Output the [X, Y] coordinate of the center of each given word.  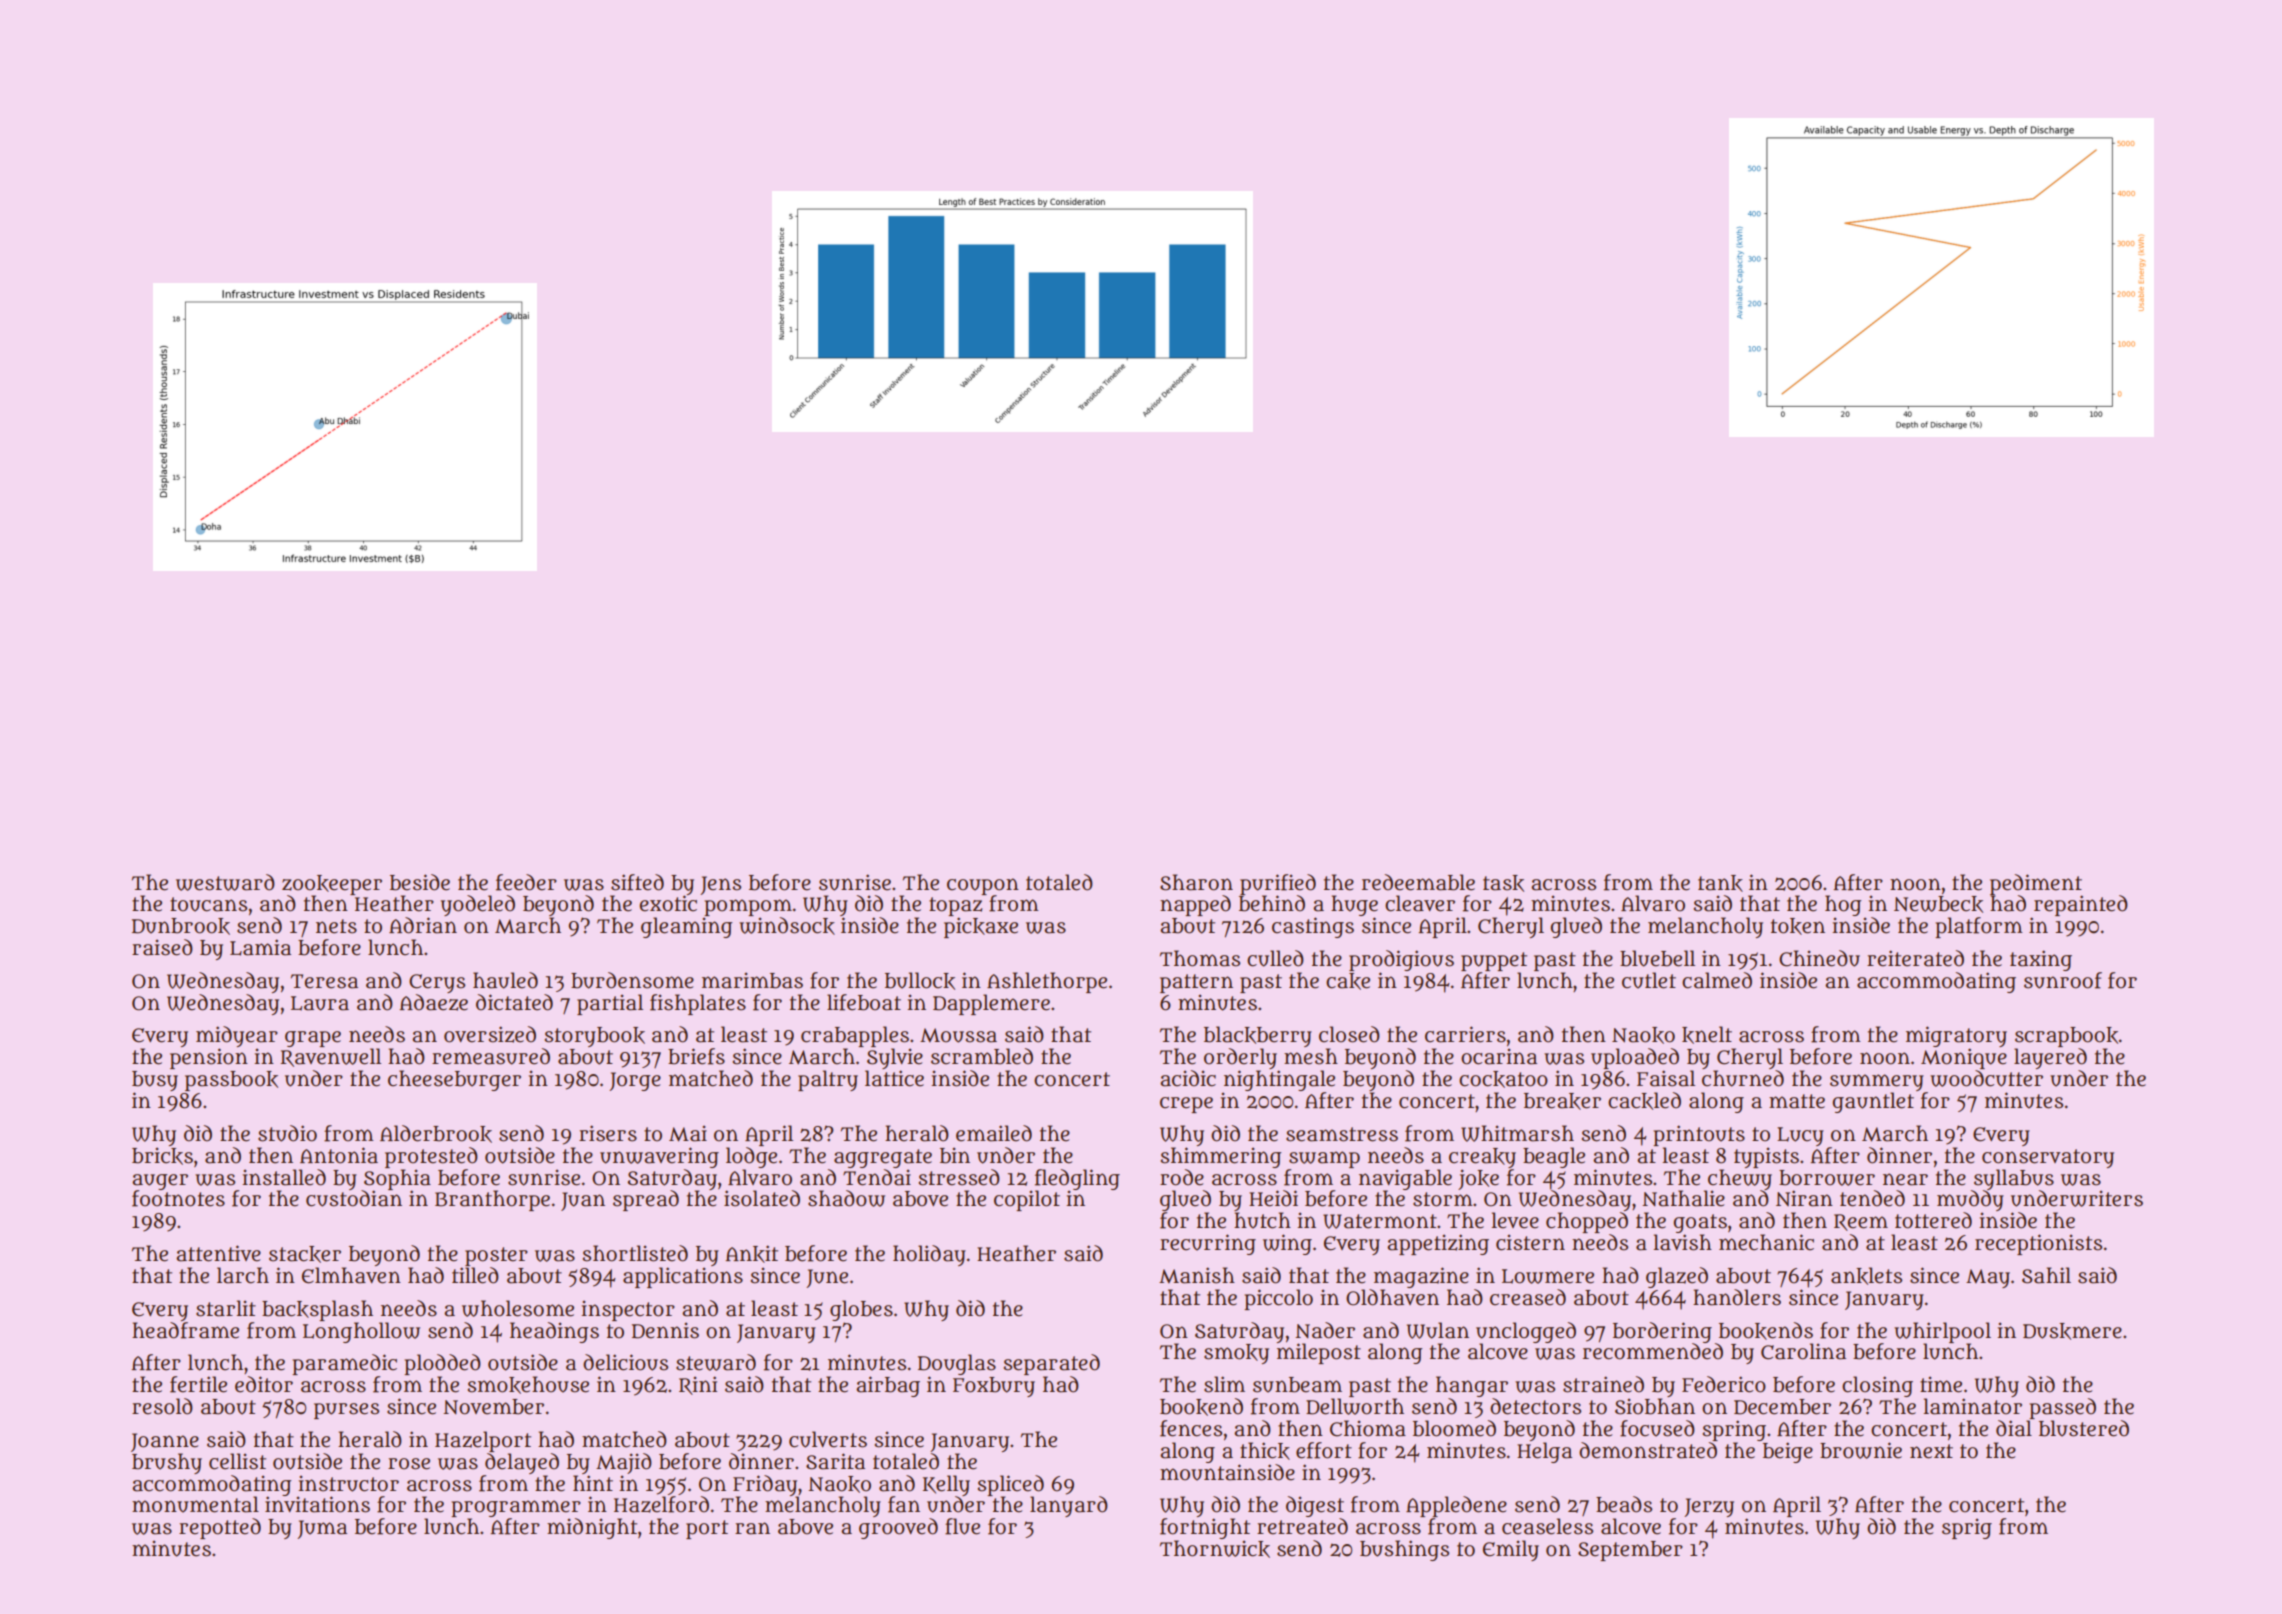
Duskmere [2072, 1331]
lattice [894, 1078]
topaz [955, 906]
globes [861, 1310]
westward [225, 882]
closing [1877, 1386]
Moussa [958, 1035]
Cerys [437, 983]
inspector [628, 1311]
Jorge [635, 1081]
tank [1720, 883]
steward [716, 1362]
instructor [348, 1484]
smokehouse [528, 1385]
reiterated [1915, 958]
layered [2050, 1058]
